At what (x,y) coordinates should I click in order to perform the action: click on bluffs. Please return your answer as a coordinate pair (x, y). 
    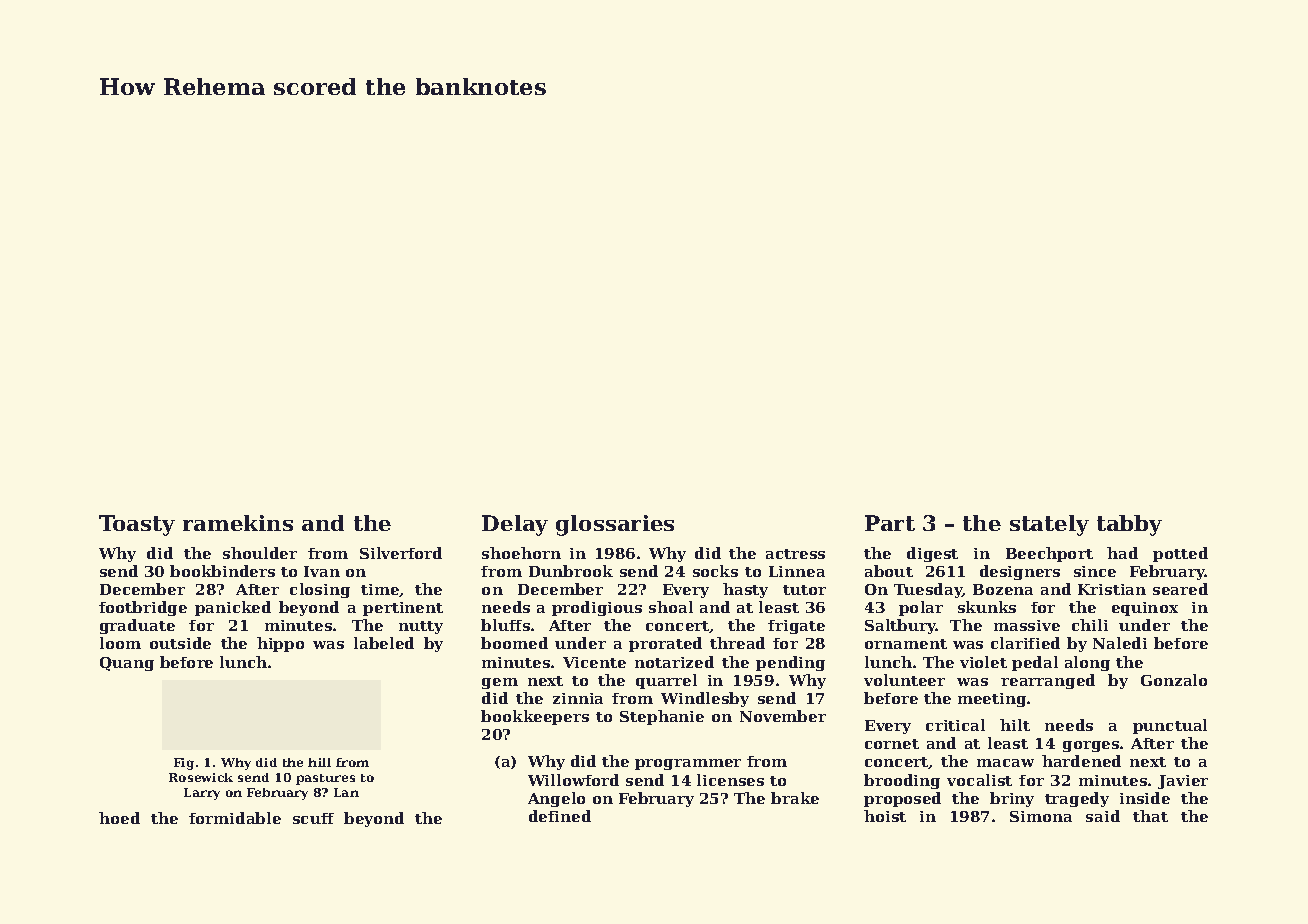
    Looking at the image, I should click on (505, 625).
